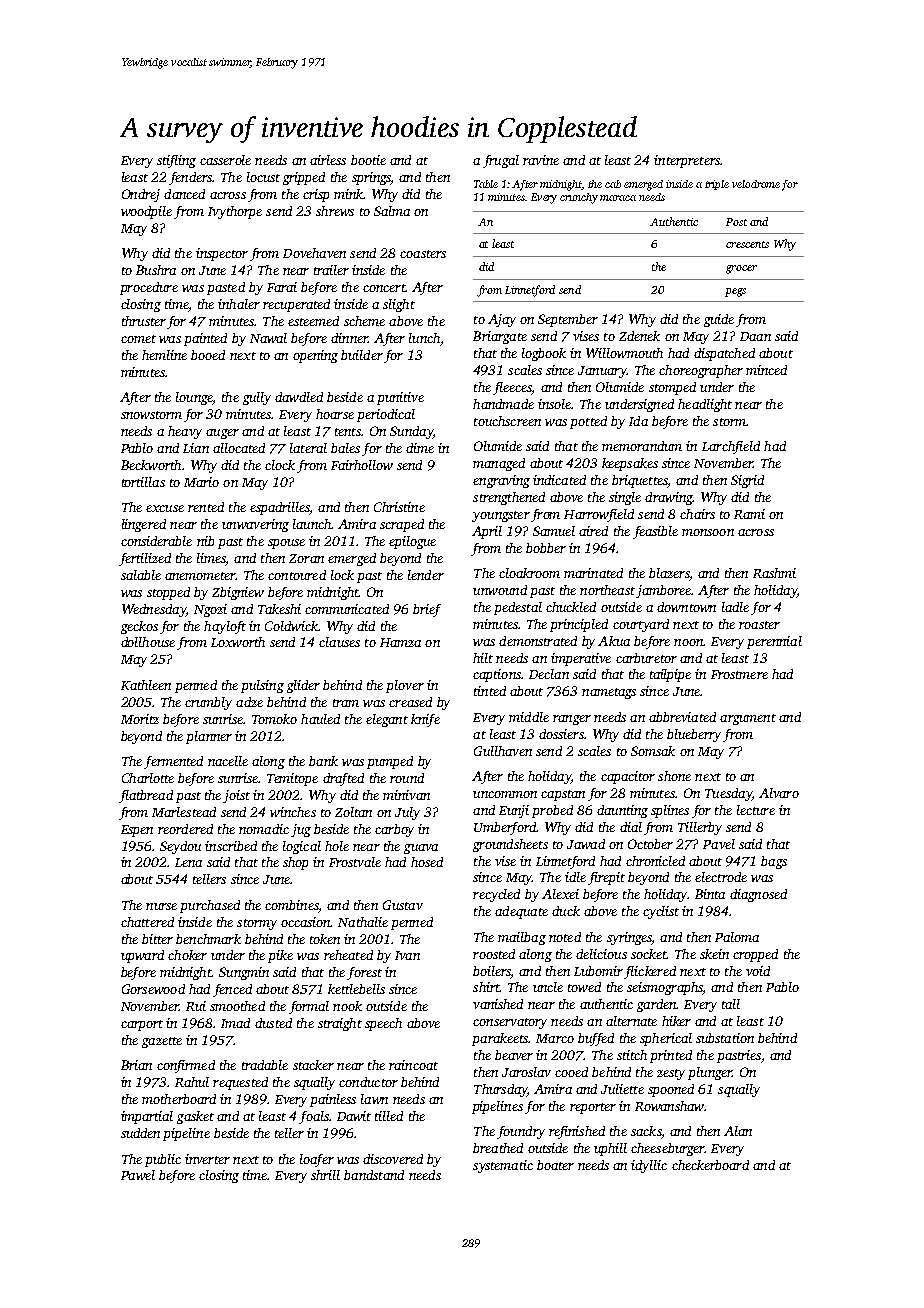 The height and width of the screenshot is (1308, 924). What do you see at coordinates (756, 184) in the screenshot?
I see `velodrome` at bounding box center [756, 184].
